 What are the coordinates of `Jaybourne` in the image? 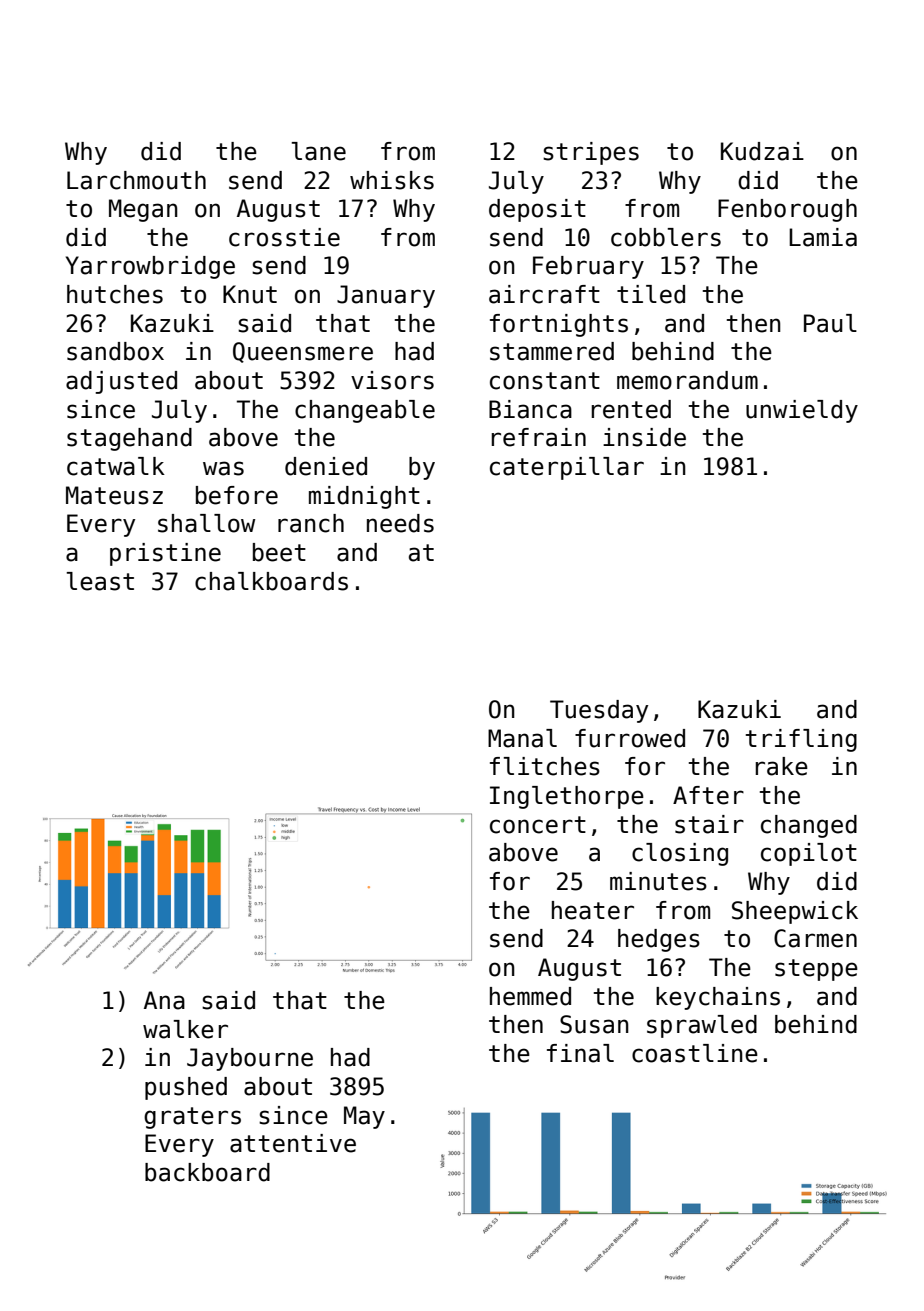 It's located at (250, 1059).
